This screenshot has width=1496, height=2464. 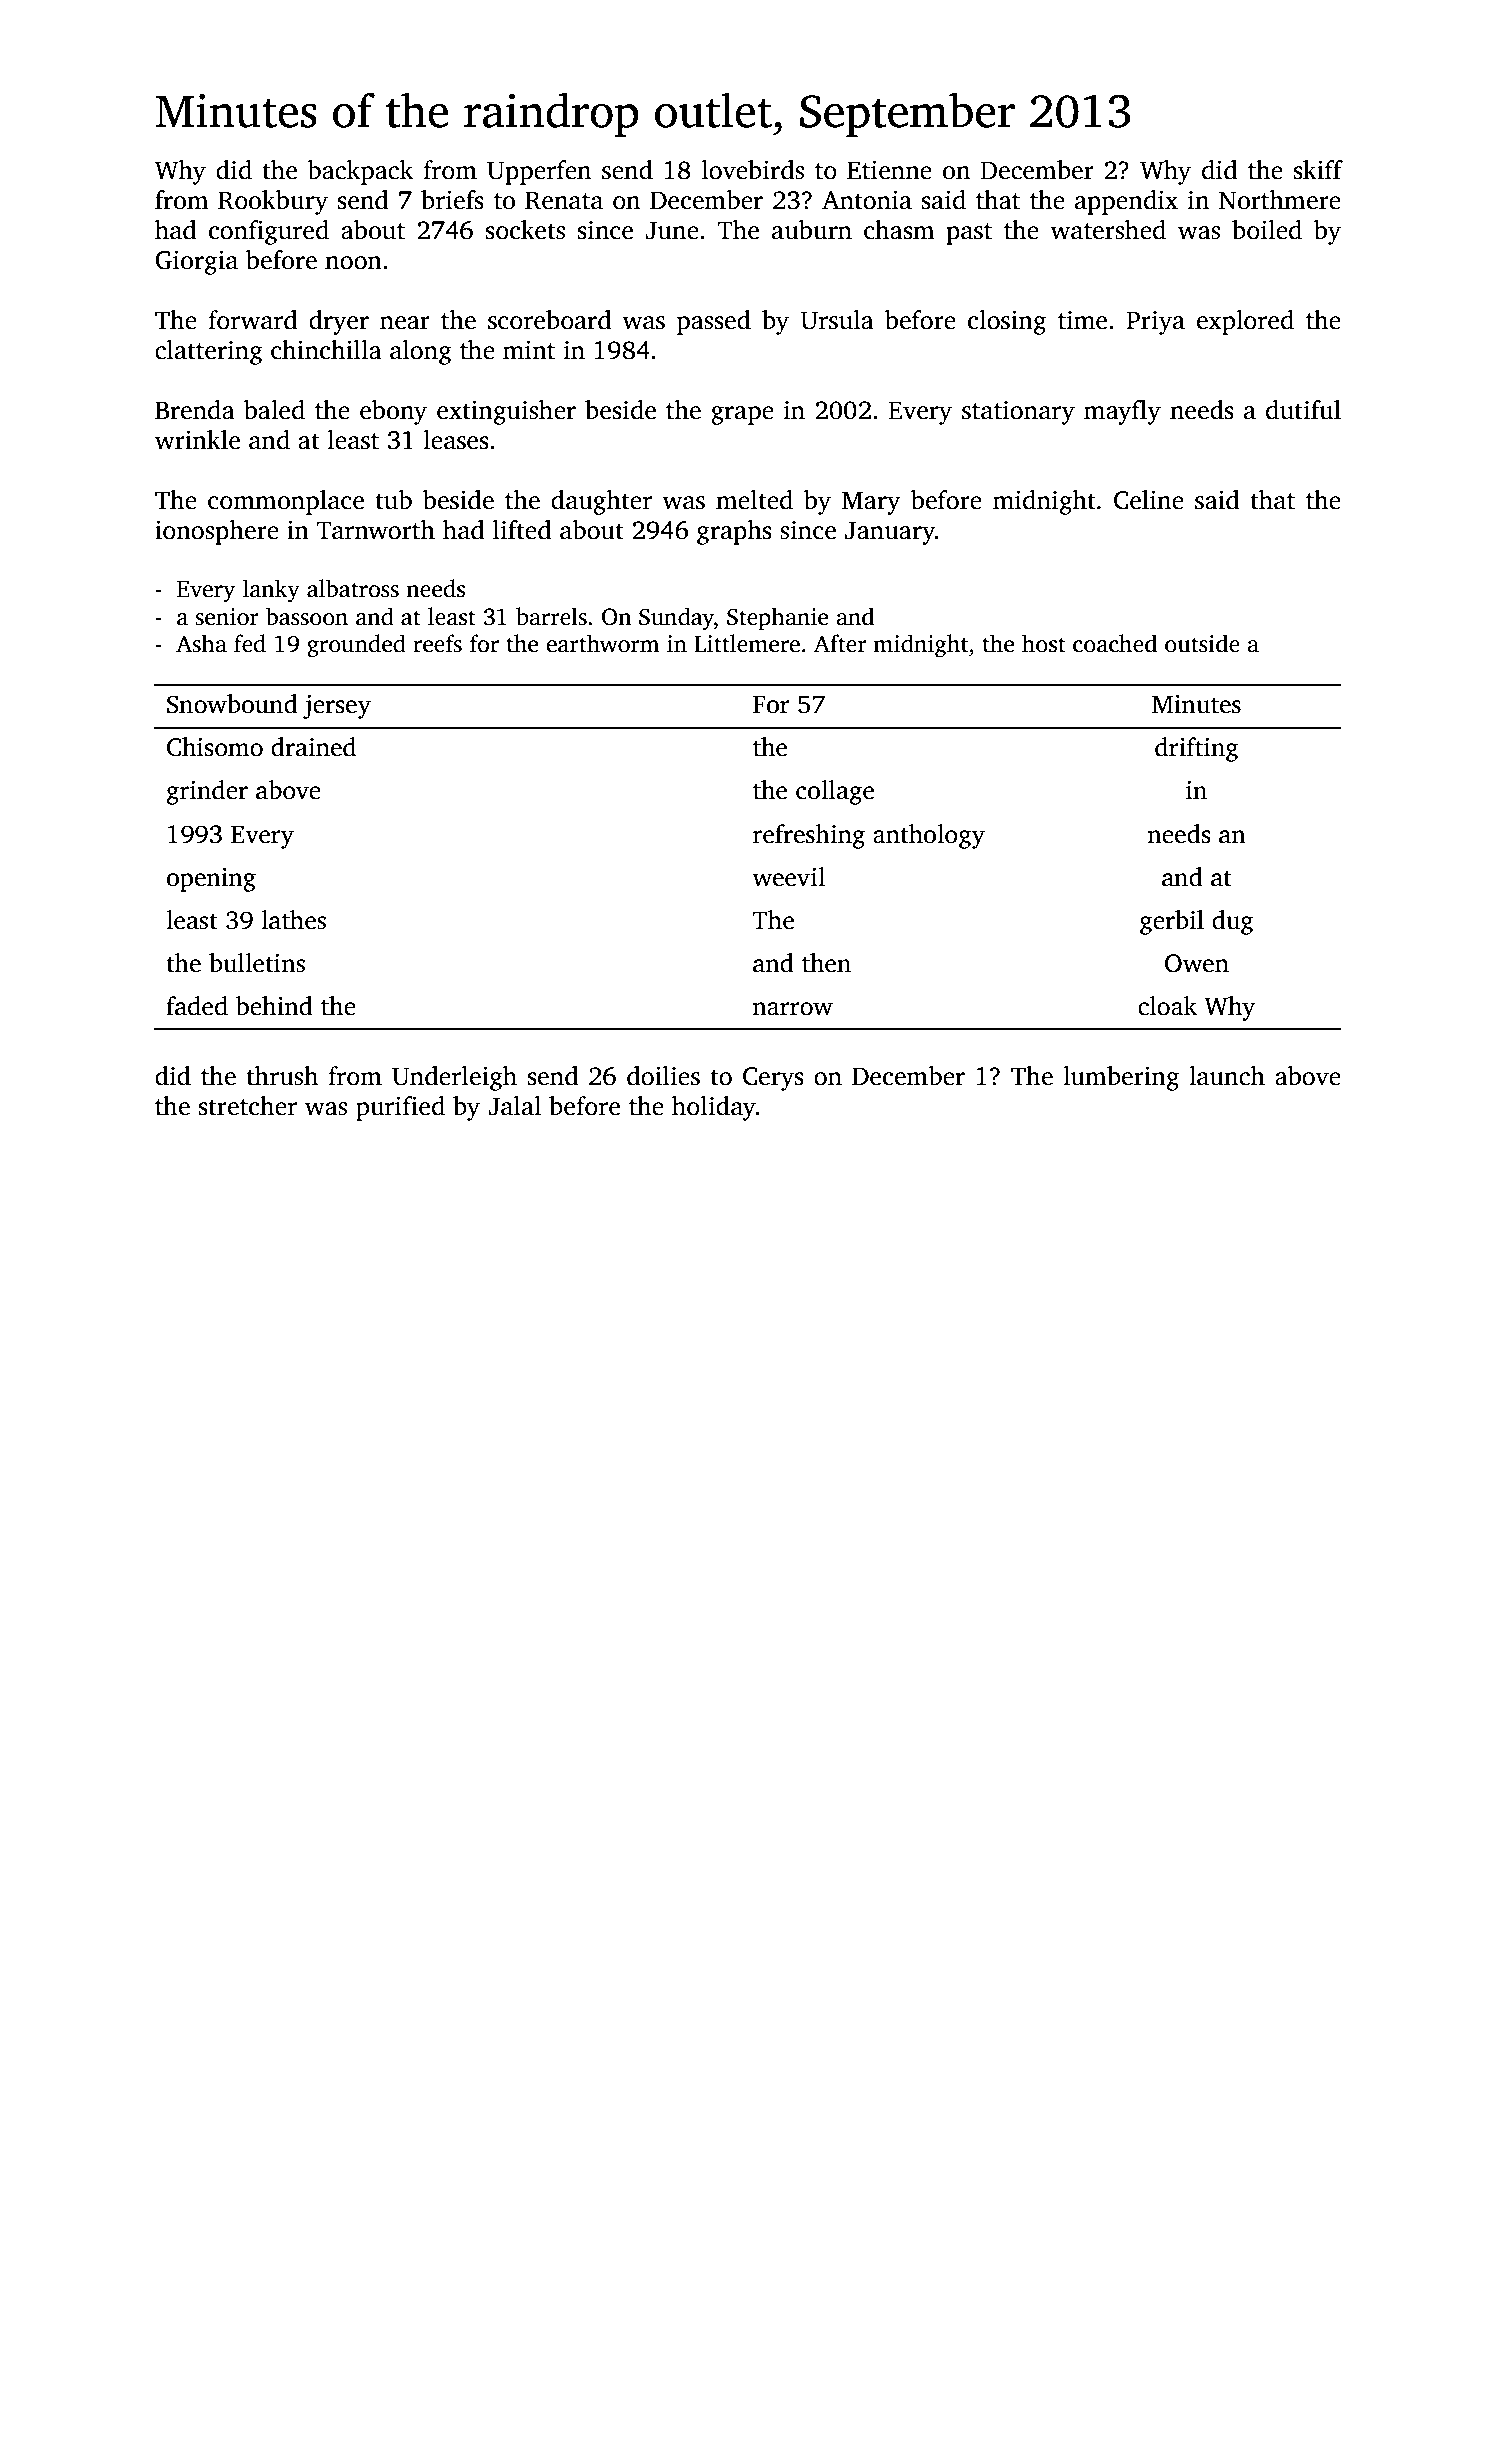 I want to click on holiday, so click(x=714, y=1108).
